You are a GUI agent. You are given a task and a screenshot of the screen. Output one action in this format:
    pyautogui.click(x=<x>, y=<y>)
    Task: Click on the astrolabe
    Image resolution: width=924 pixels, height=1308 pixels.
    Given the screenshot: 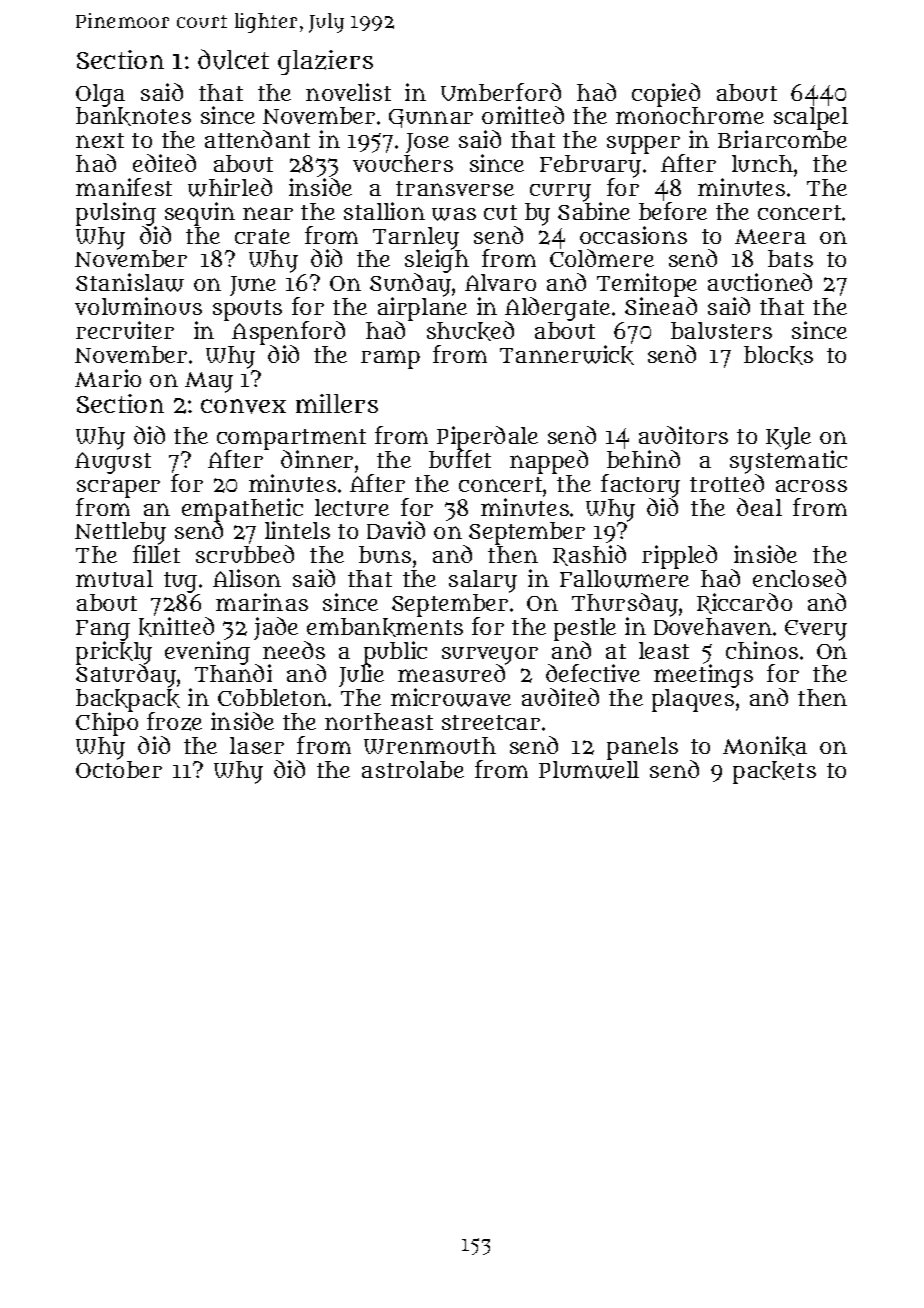 What is the action you would take?
    pyautogui.click(x=413, y=769)
